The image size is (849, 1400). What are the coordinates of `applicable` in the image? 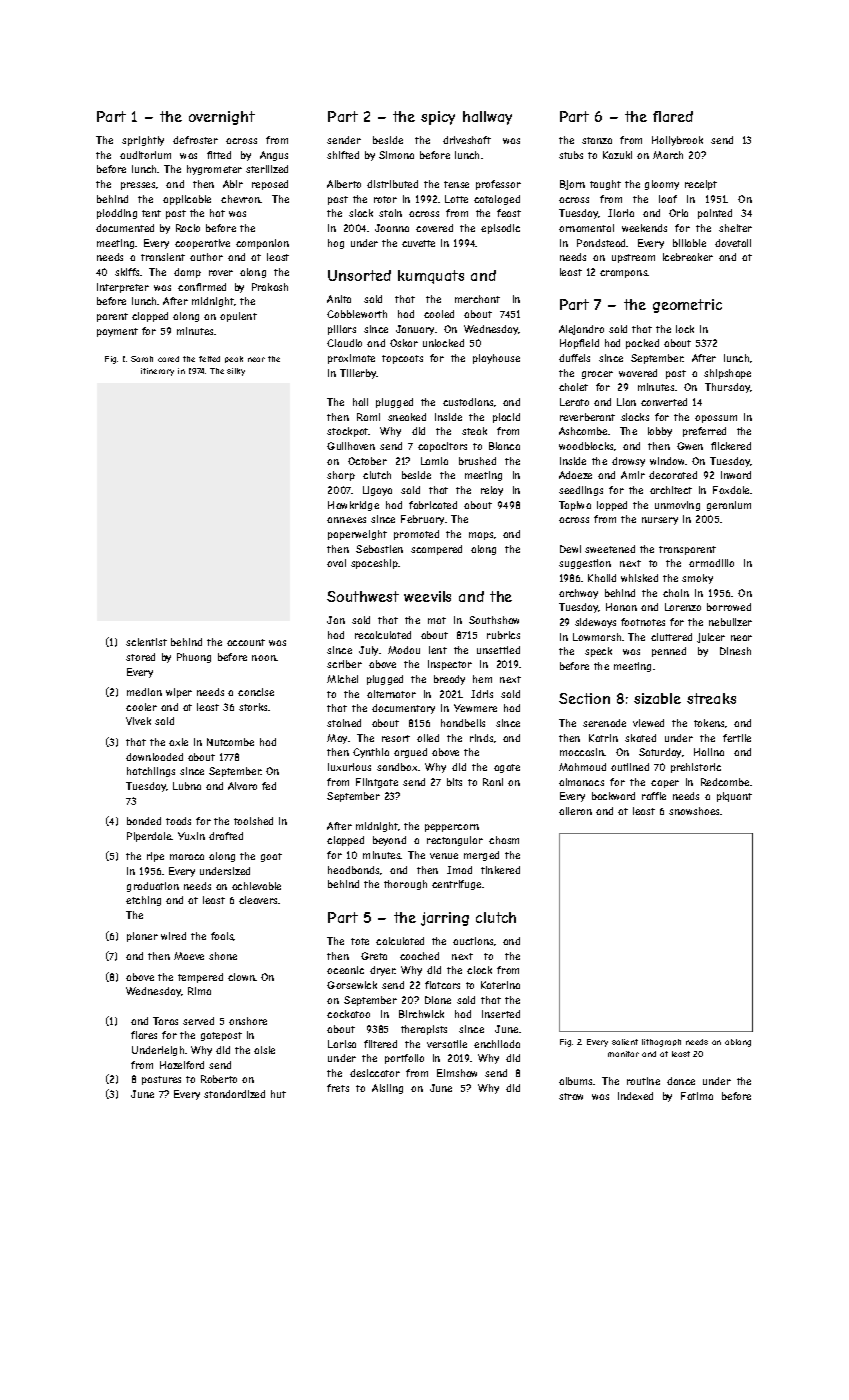 It's located at (187, 200).
